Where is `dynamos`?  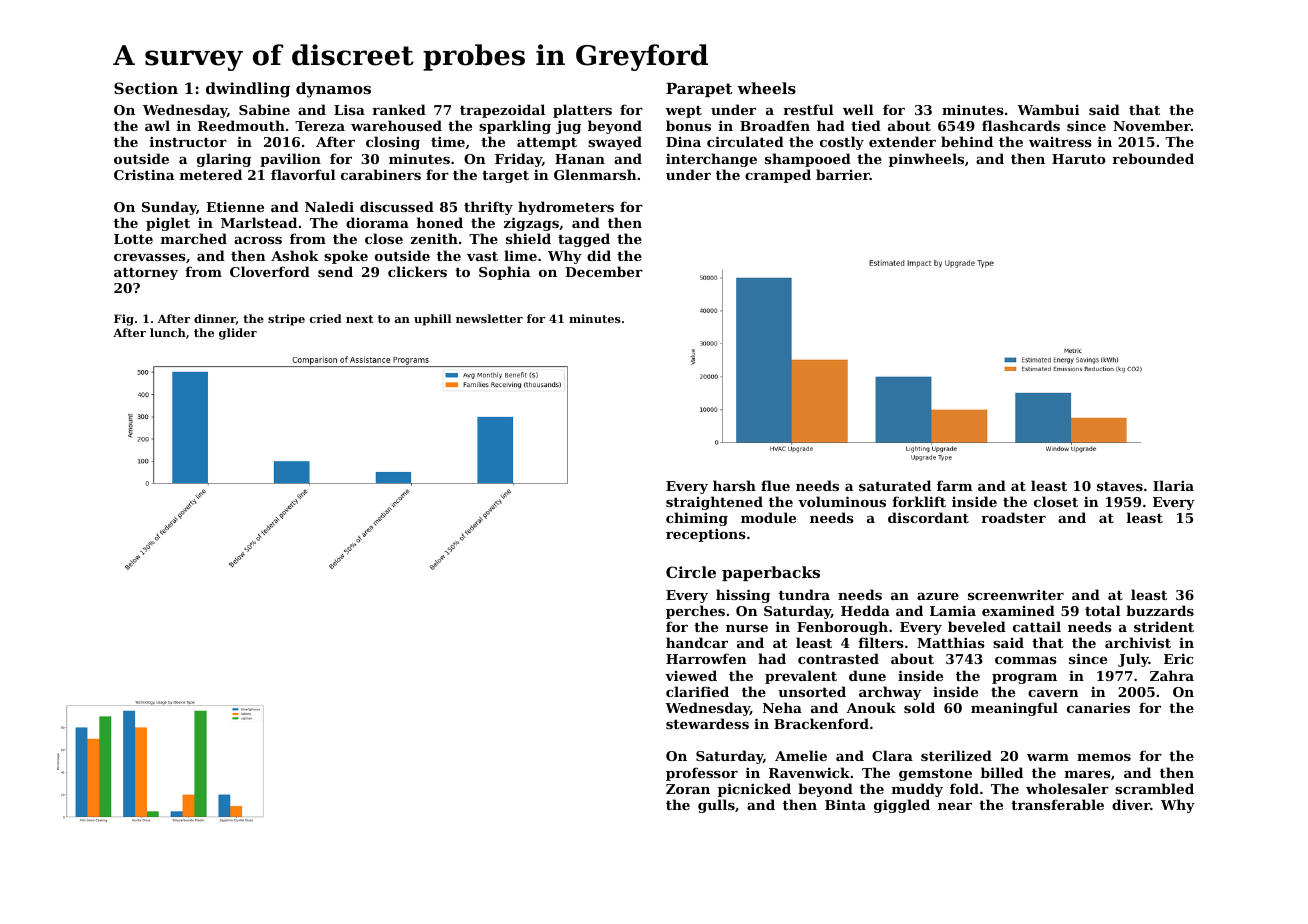 dynamos is located at coordinates (333, 90).
